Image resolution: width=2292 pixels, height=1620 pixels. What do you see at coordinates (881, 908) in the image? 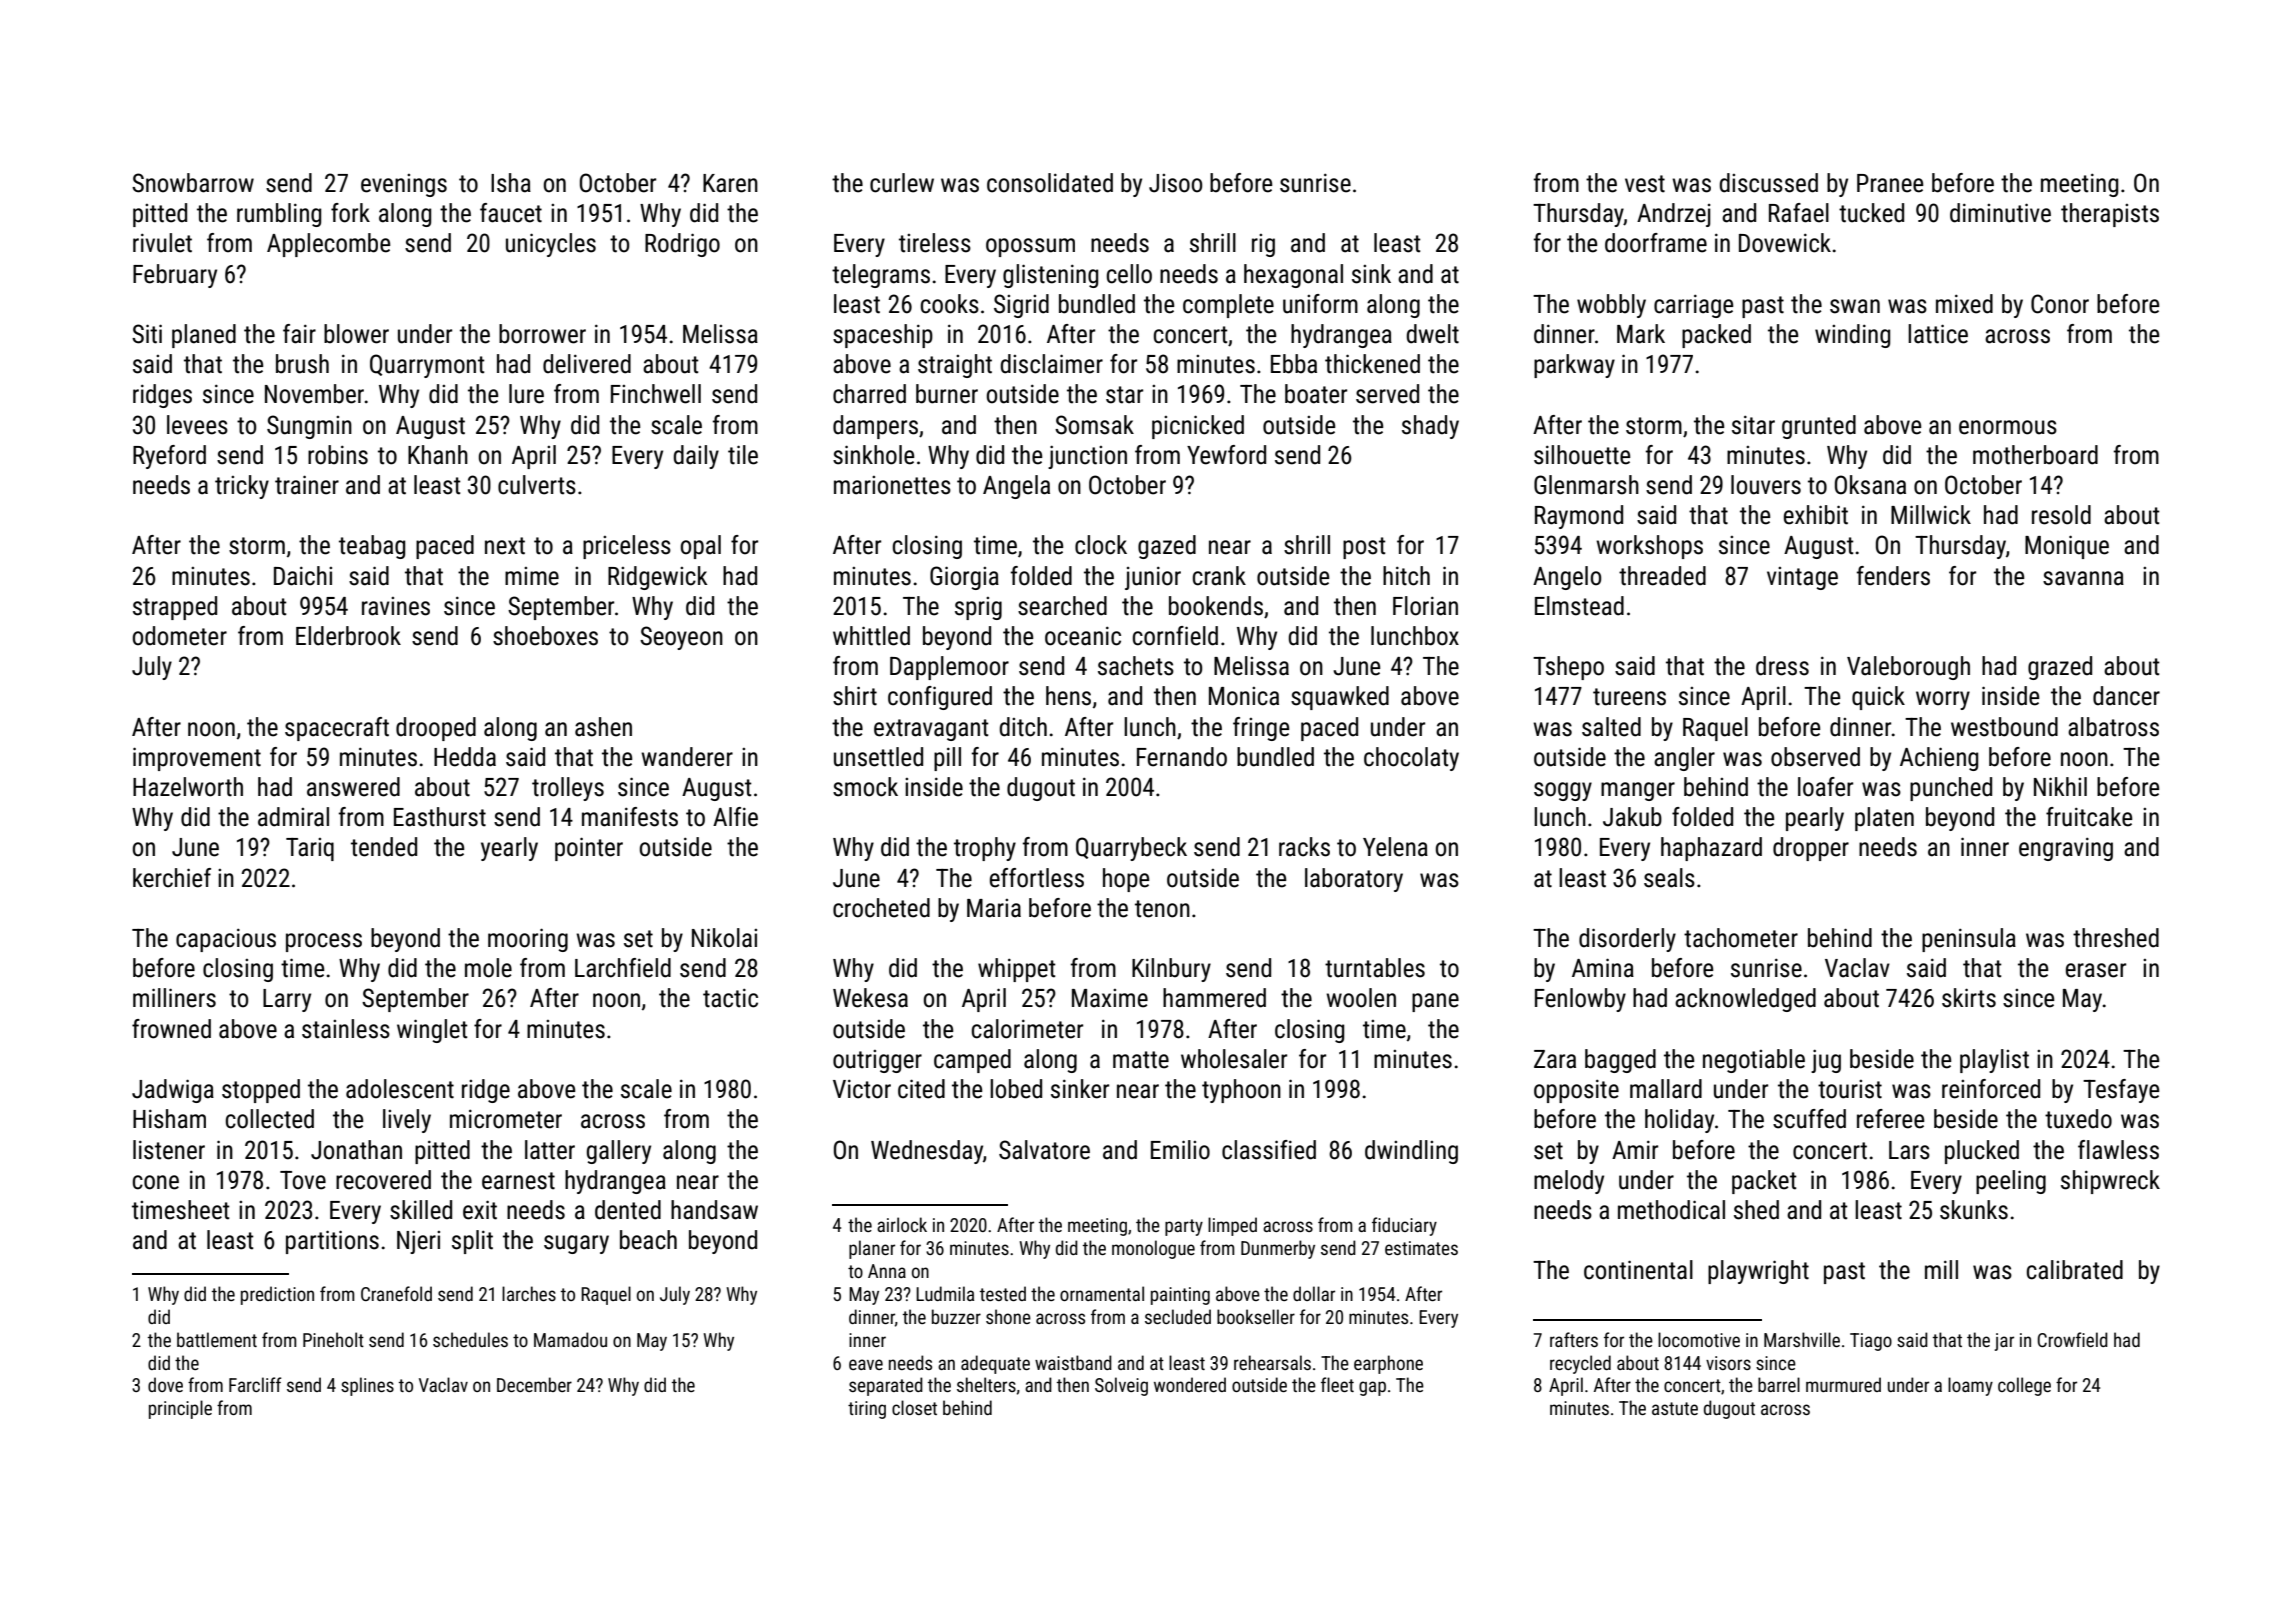
I see `crocheted` at bounding box center [881, 908].
